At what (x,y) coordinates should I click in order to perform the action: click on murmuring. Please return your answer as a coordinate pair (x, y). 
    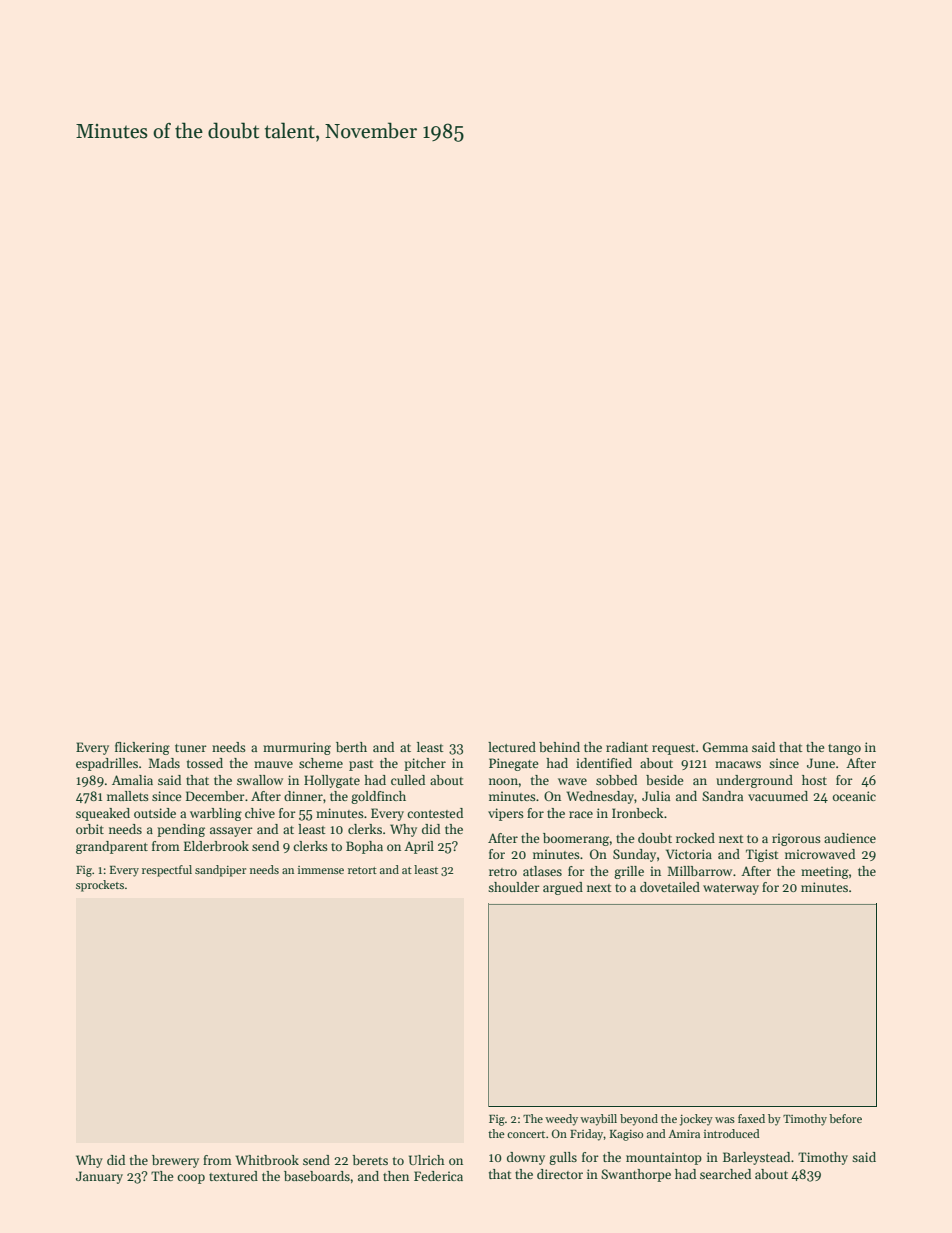
    Looking at the image, I should click on (297, 748).
